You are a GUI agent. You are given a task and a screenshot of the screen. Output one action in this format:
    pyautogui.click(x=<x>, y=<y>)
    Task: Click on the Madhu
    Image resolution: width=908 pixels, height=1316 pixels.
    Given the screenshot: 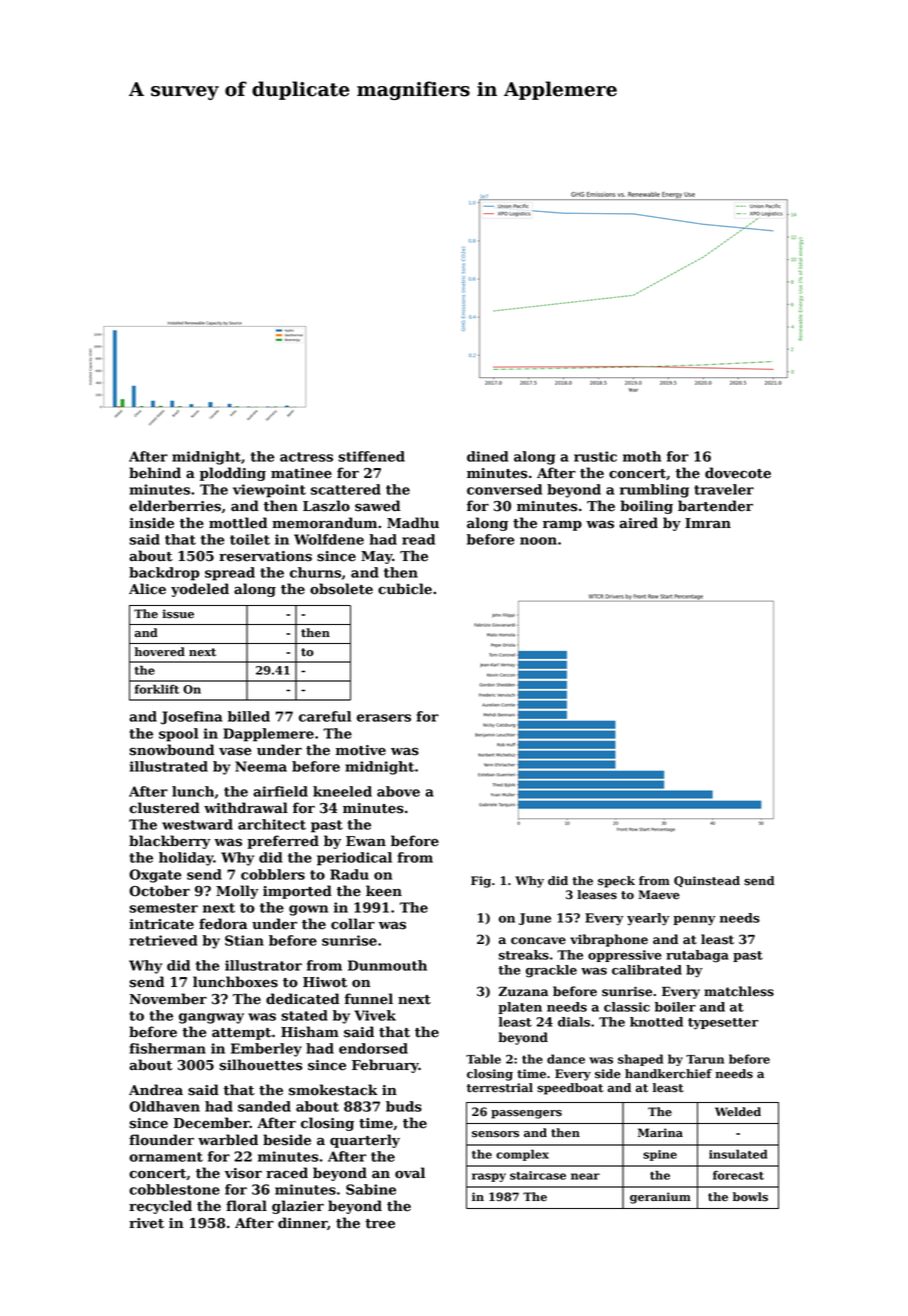 What is the action you would take?
    pyautogui.click(x=413, y=523)
